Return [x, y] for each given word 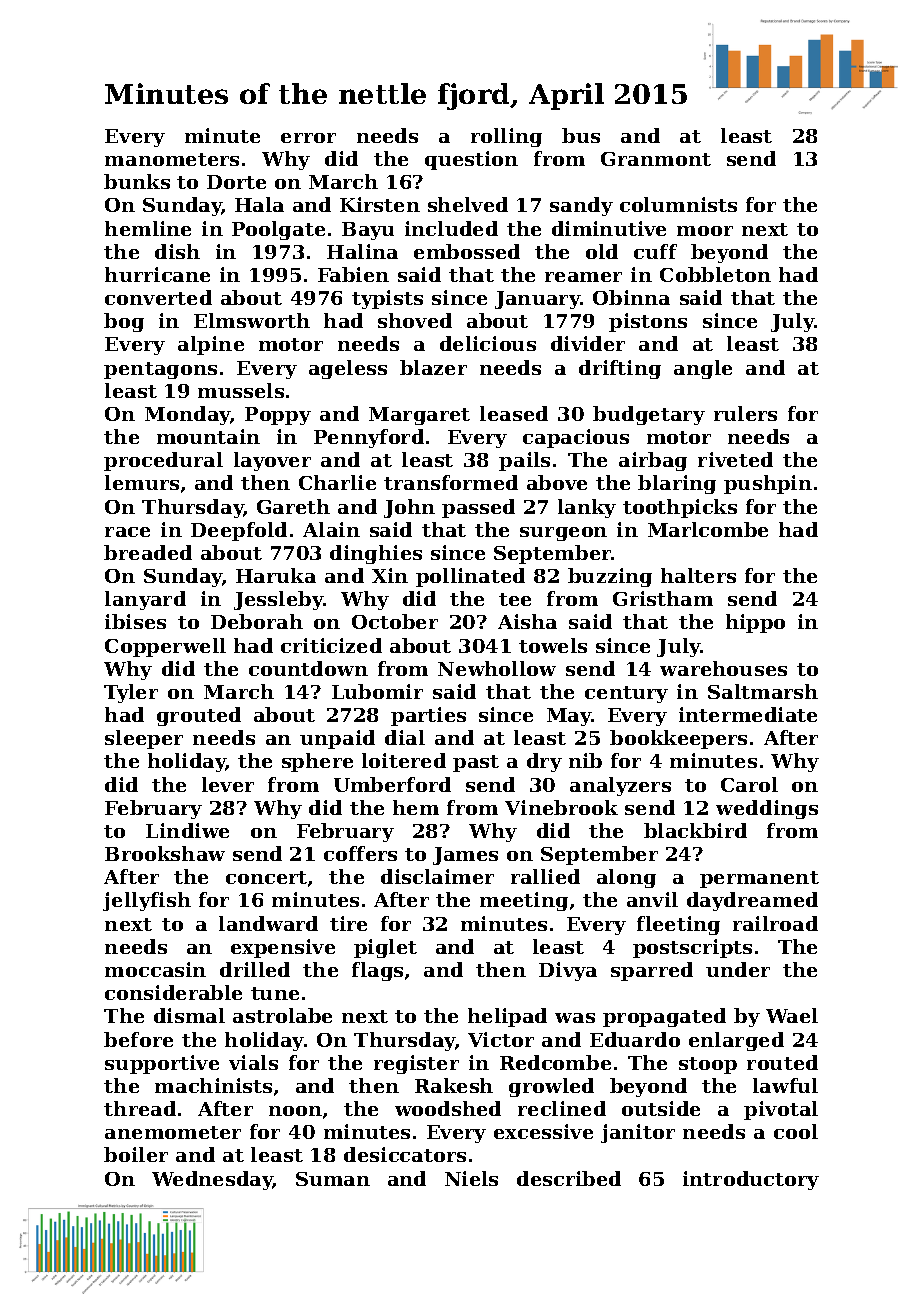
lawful [785, 1085]
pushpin [768, 484]
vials [253, 1062]
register [416, 1064]
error [308, 138]
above [557, 482]
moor [705, 231]
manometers [172, 159]
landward [268, 923]
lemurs [142, 482]
